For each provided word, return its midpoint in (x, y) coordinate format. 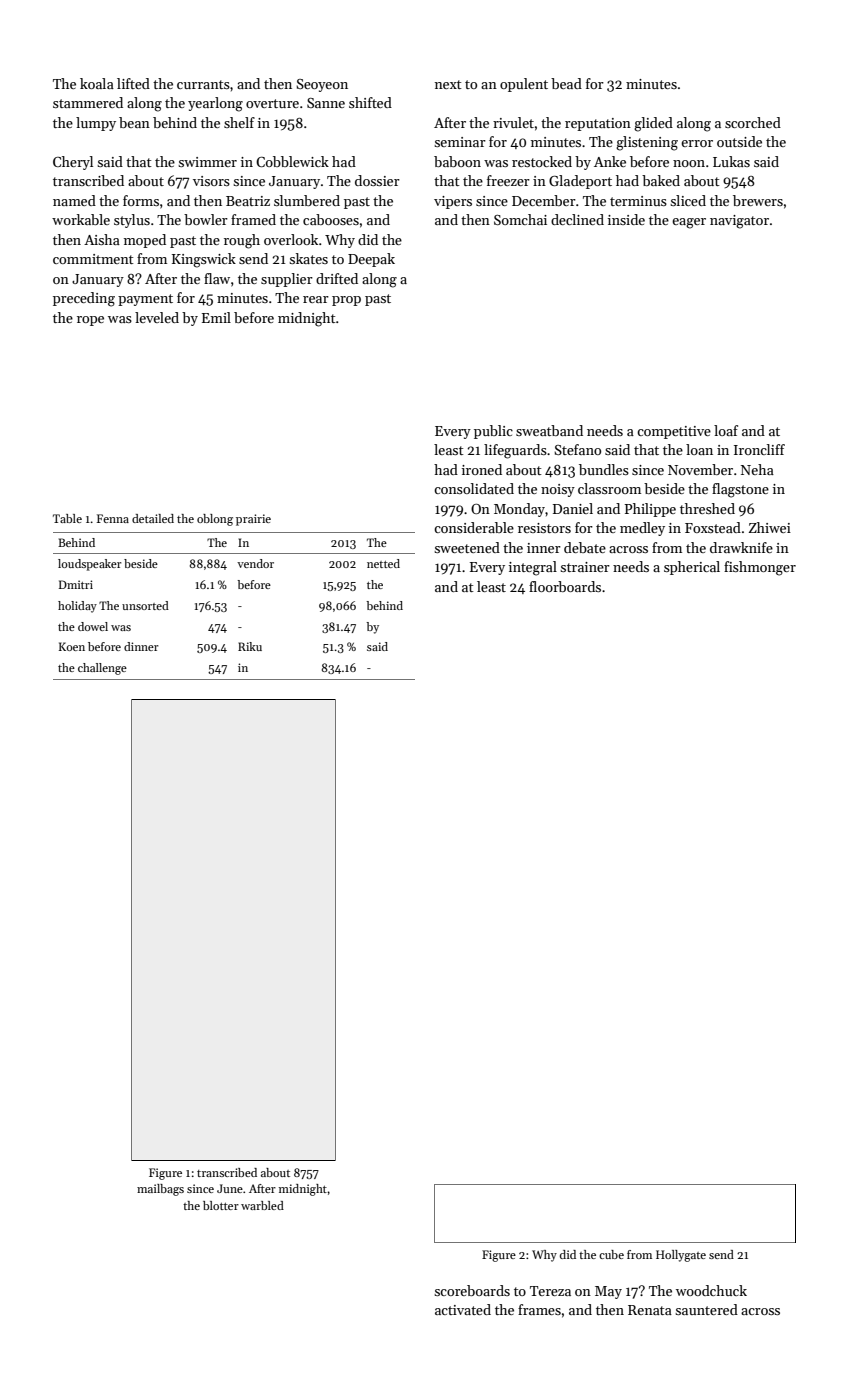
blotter (221, 1205)
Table (67, 518)
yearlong (215, 104)
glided (653, 124)
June (230, 1188)
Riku (250, 646)
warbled (262, 1205)
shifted (370, 102)
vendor (255, 563)
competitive (674, 432)
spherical (692, 568)
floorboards (565, 586)
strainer (585, 567)
